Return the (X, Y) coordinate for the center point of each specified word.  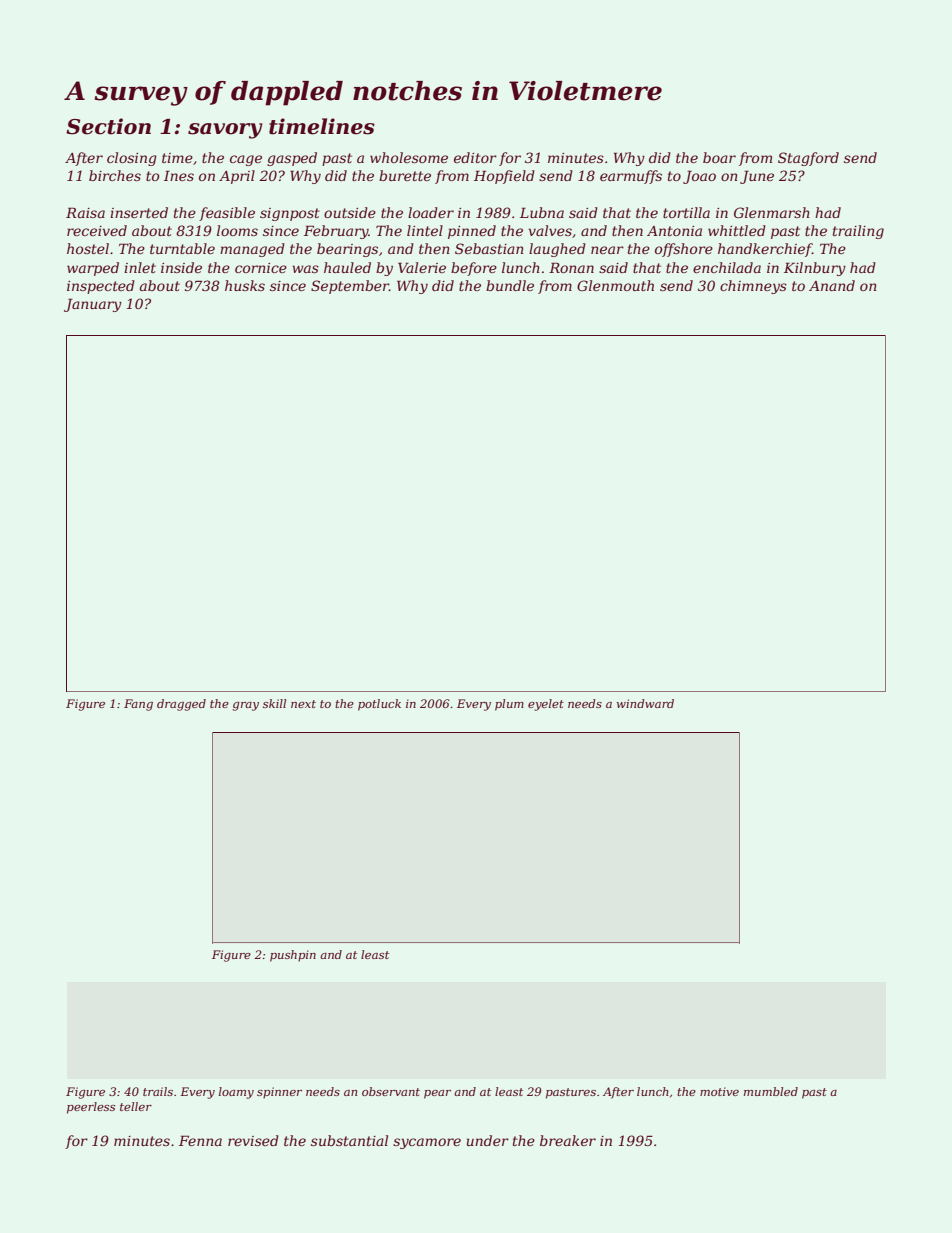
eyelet (546, 705)
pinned (472, 232)
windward (645, 703)
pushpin (293, 956)
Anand (832, 285)
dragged (181, 705)
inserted (139, 212)
